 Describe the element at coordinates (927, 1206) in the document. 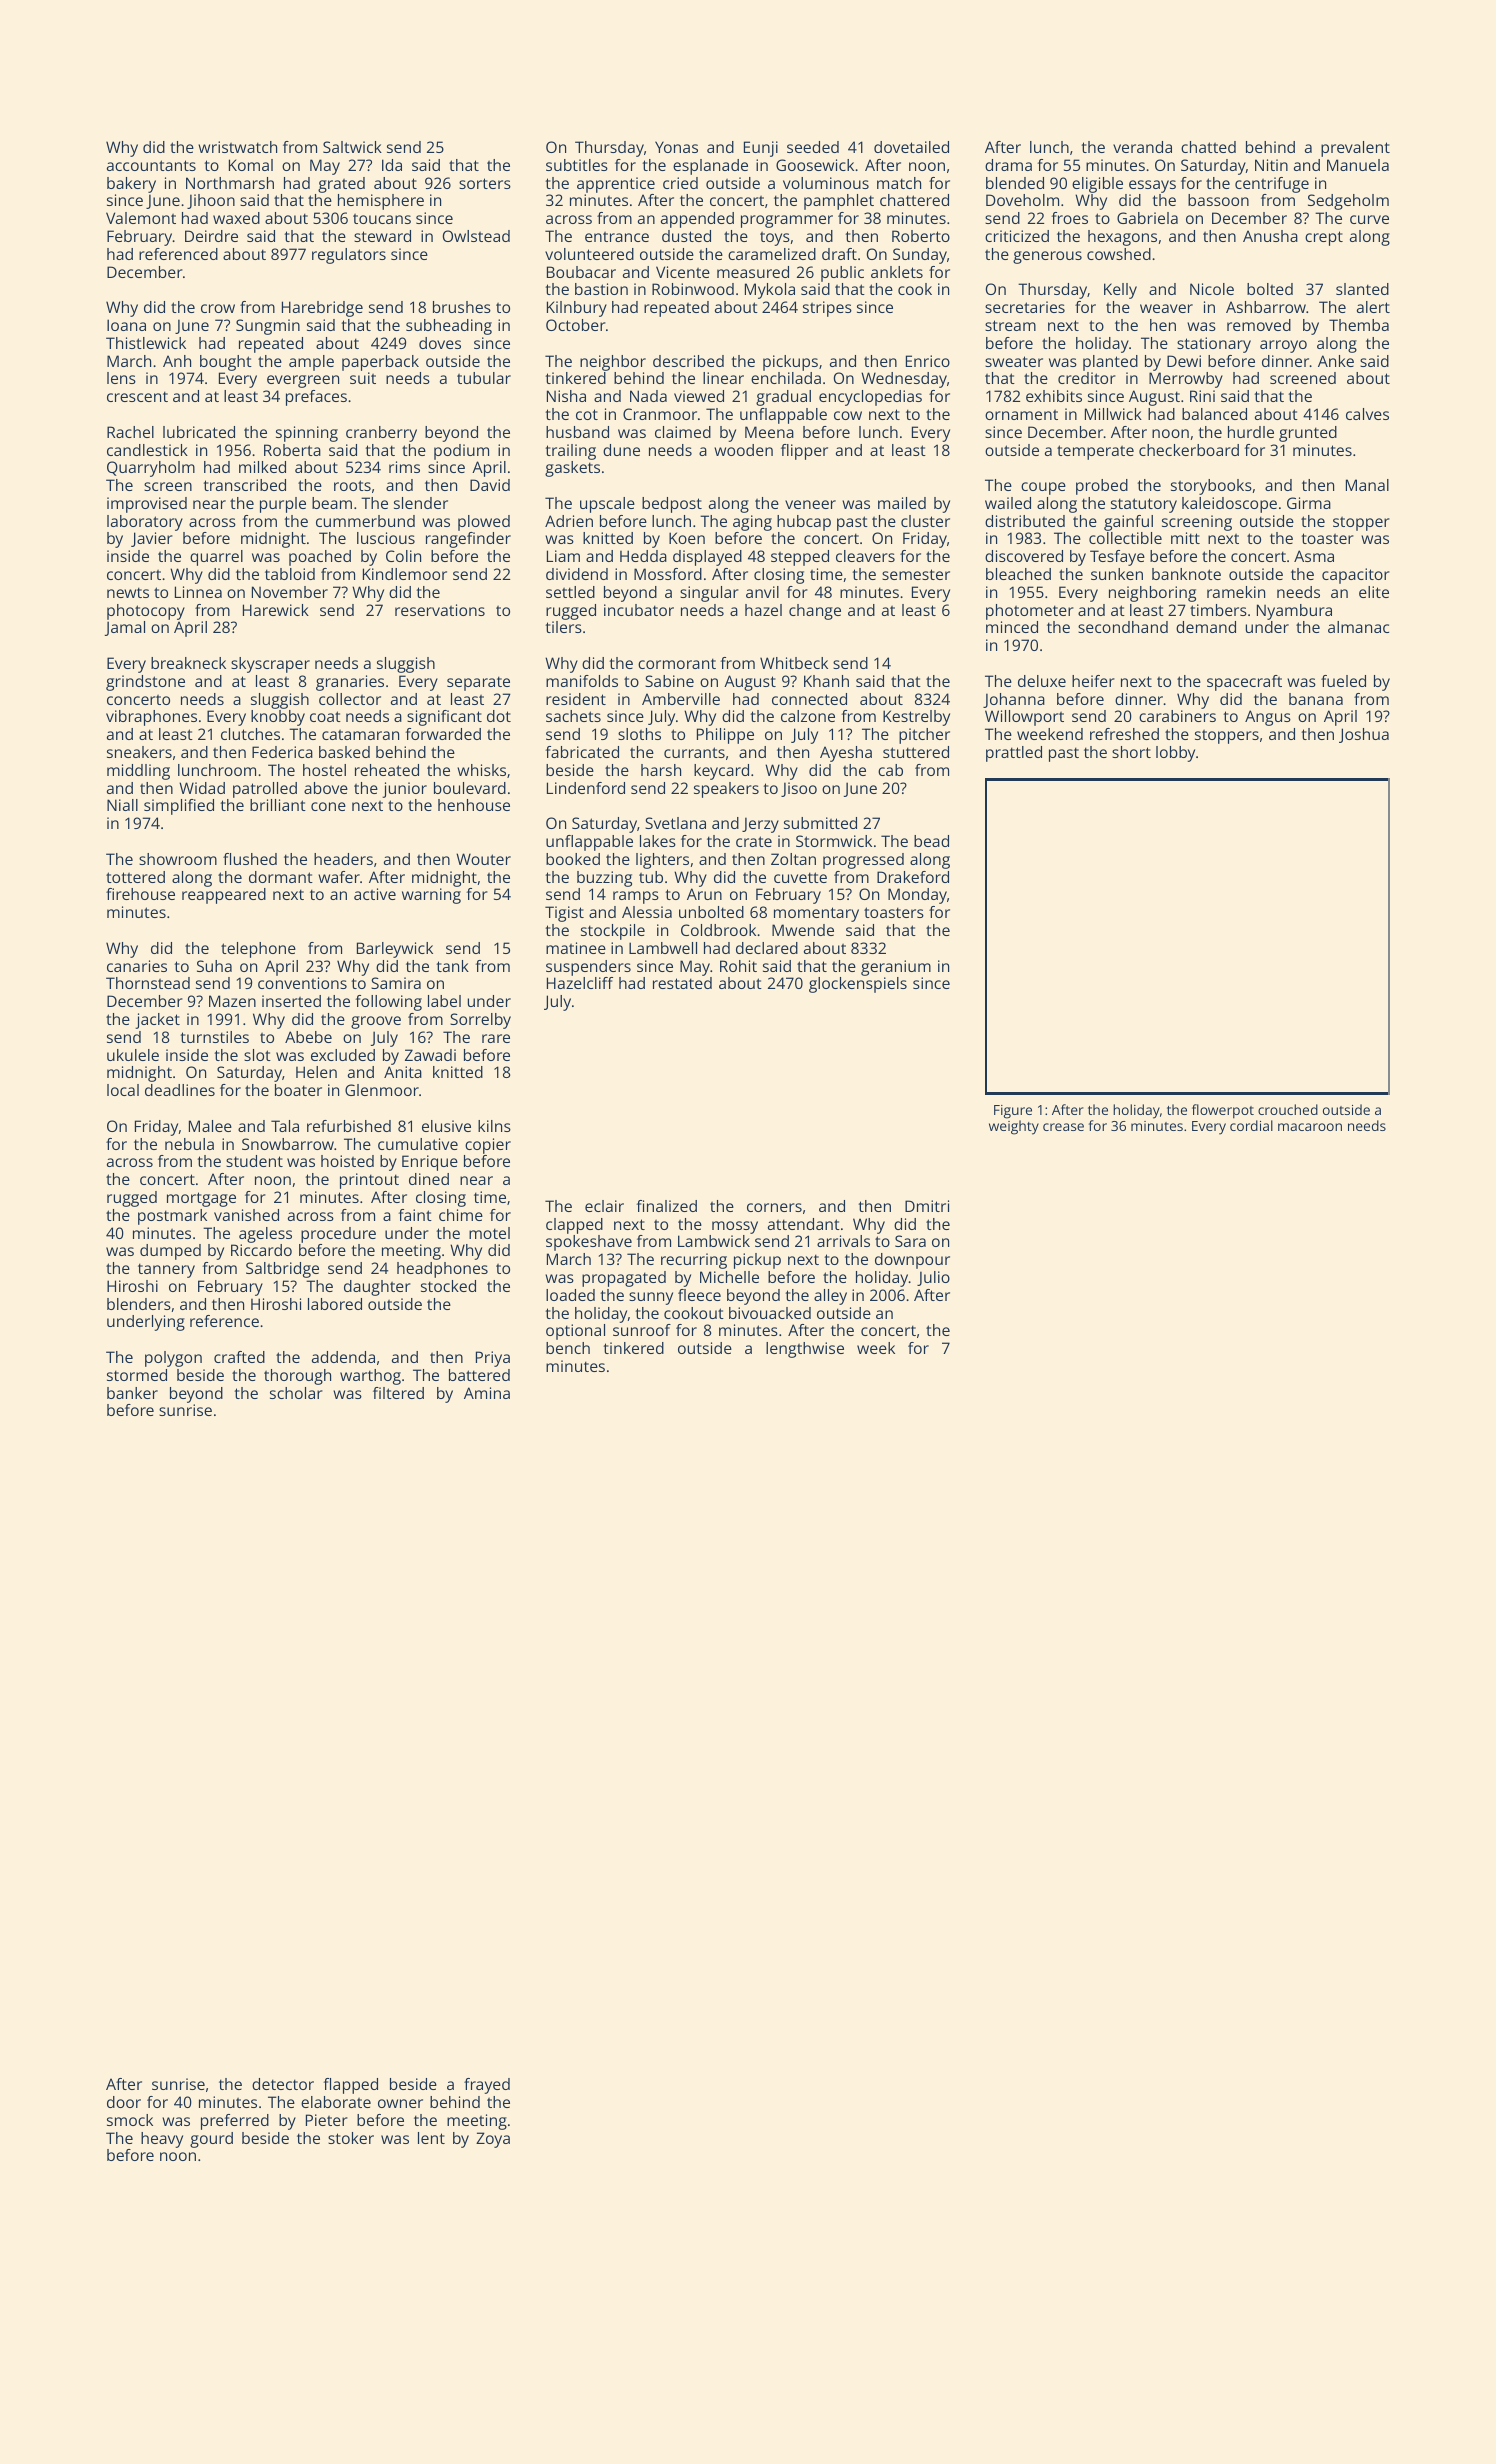

I see `Dmitri` at that location.
